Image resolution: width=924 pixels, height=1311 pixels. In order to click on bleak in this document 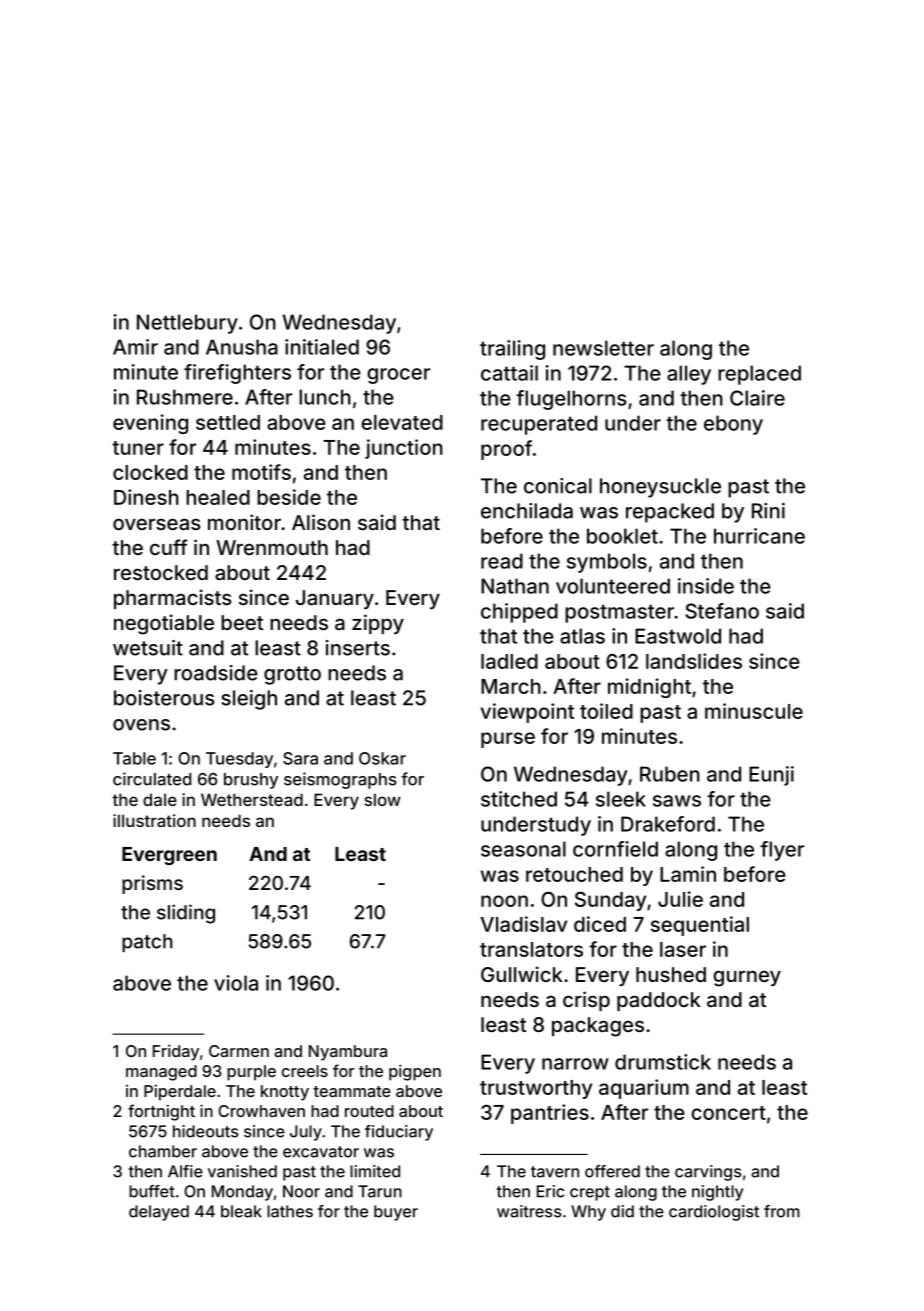, I will do `click(241, 1211)`.
